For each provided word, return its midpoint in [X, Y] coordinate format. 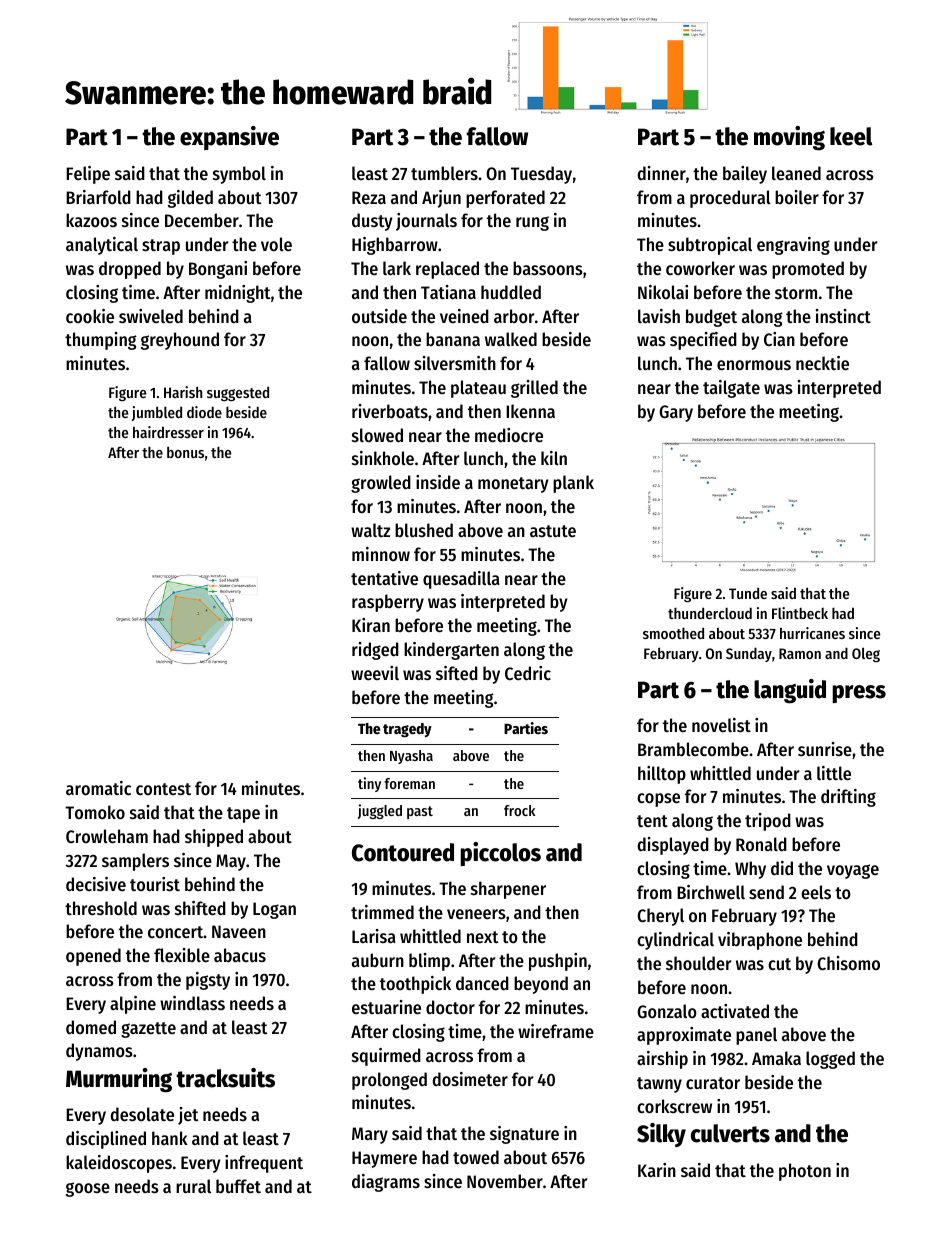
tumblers [444, 173]
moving [789, 138]
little [834, 773]
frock [519, 810]
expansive [229, 138]
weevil [375, 673]
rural [193, 1186]
